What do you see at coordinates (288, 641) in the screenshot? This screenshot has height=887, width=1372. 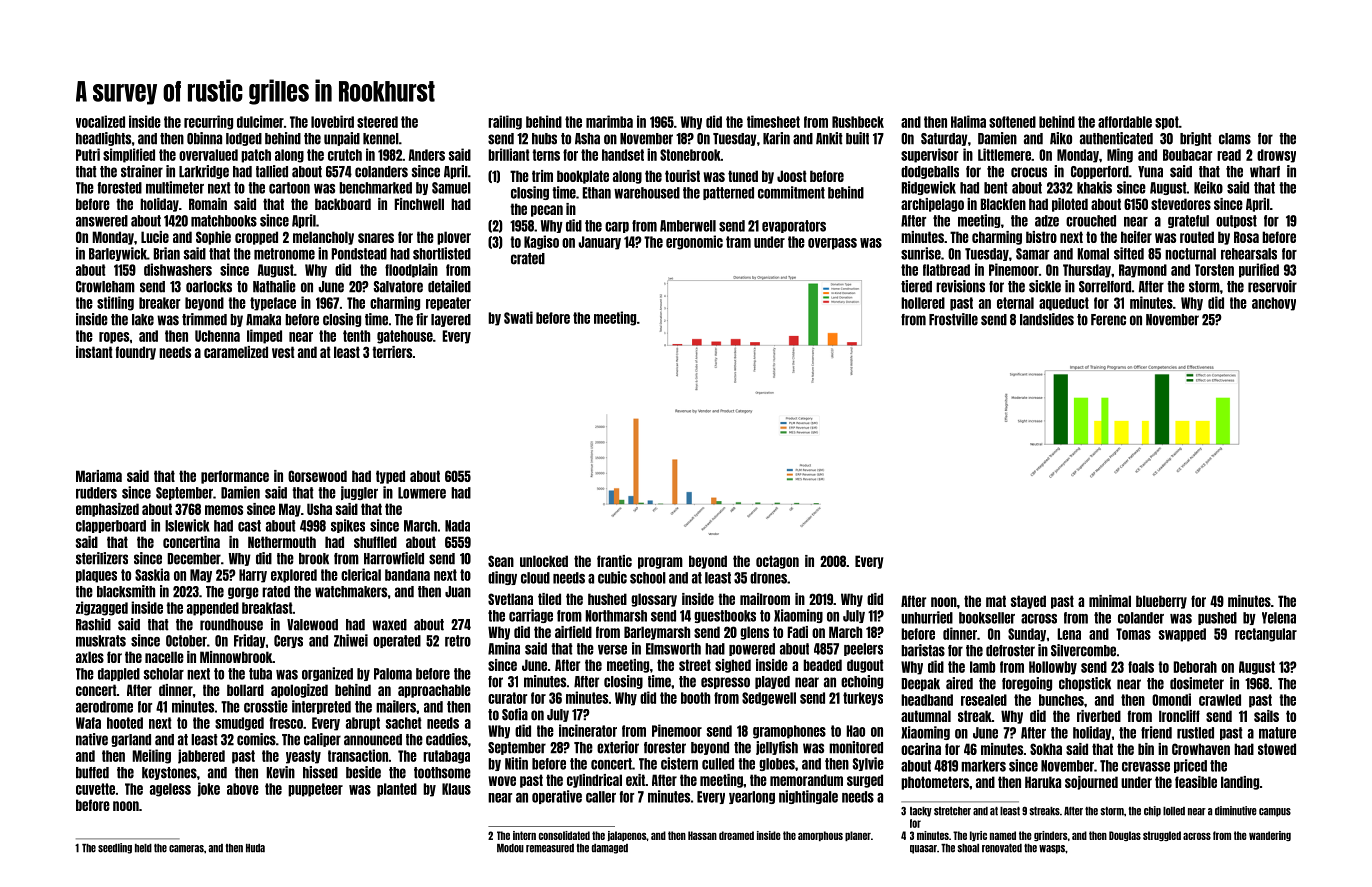 I see `Cerys` at bounding box center [288, 641].
